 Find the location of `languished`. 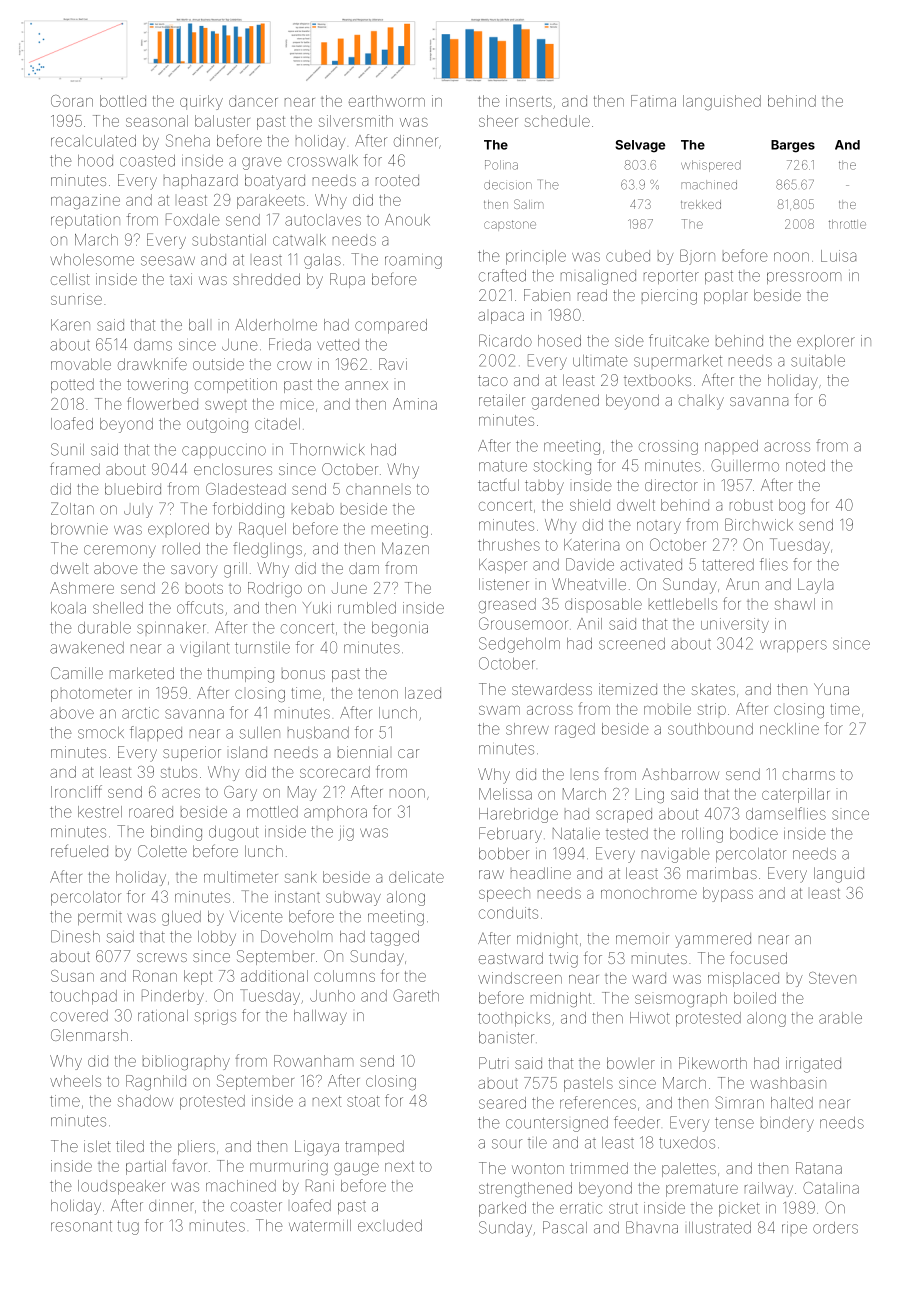

languished is located at coordinates (722, 102).
